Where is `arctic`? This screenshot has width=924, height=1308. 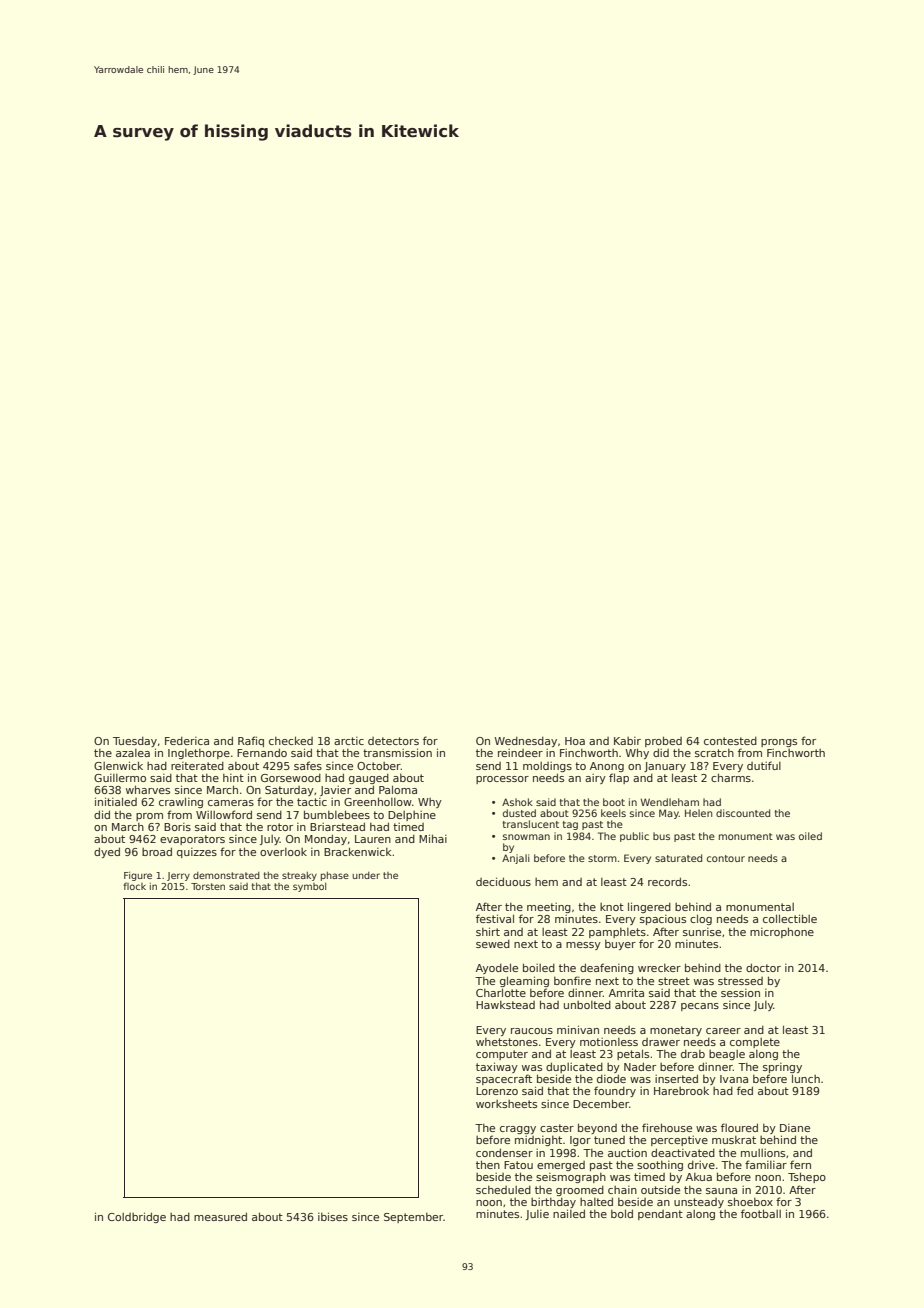 arctic is located at coordinates (349, 741).
